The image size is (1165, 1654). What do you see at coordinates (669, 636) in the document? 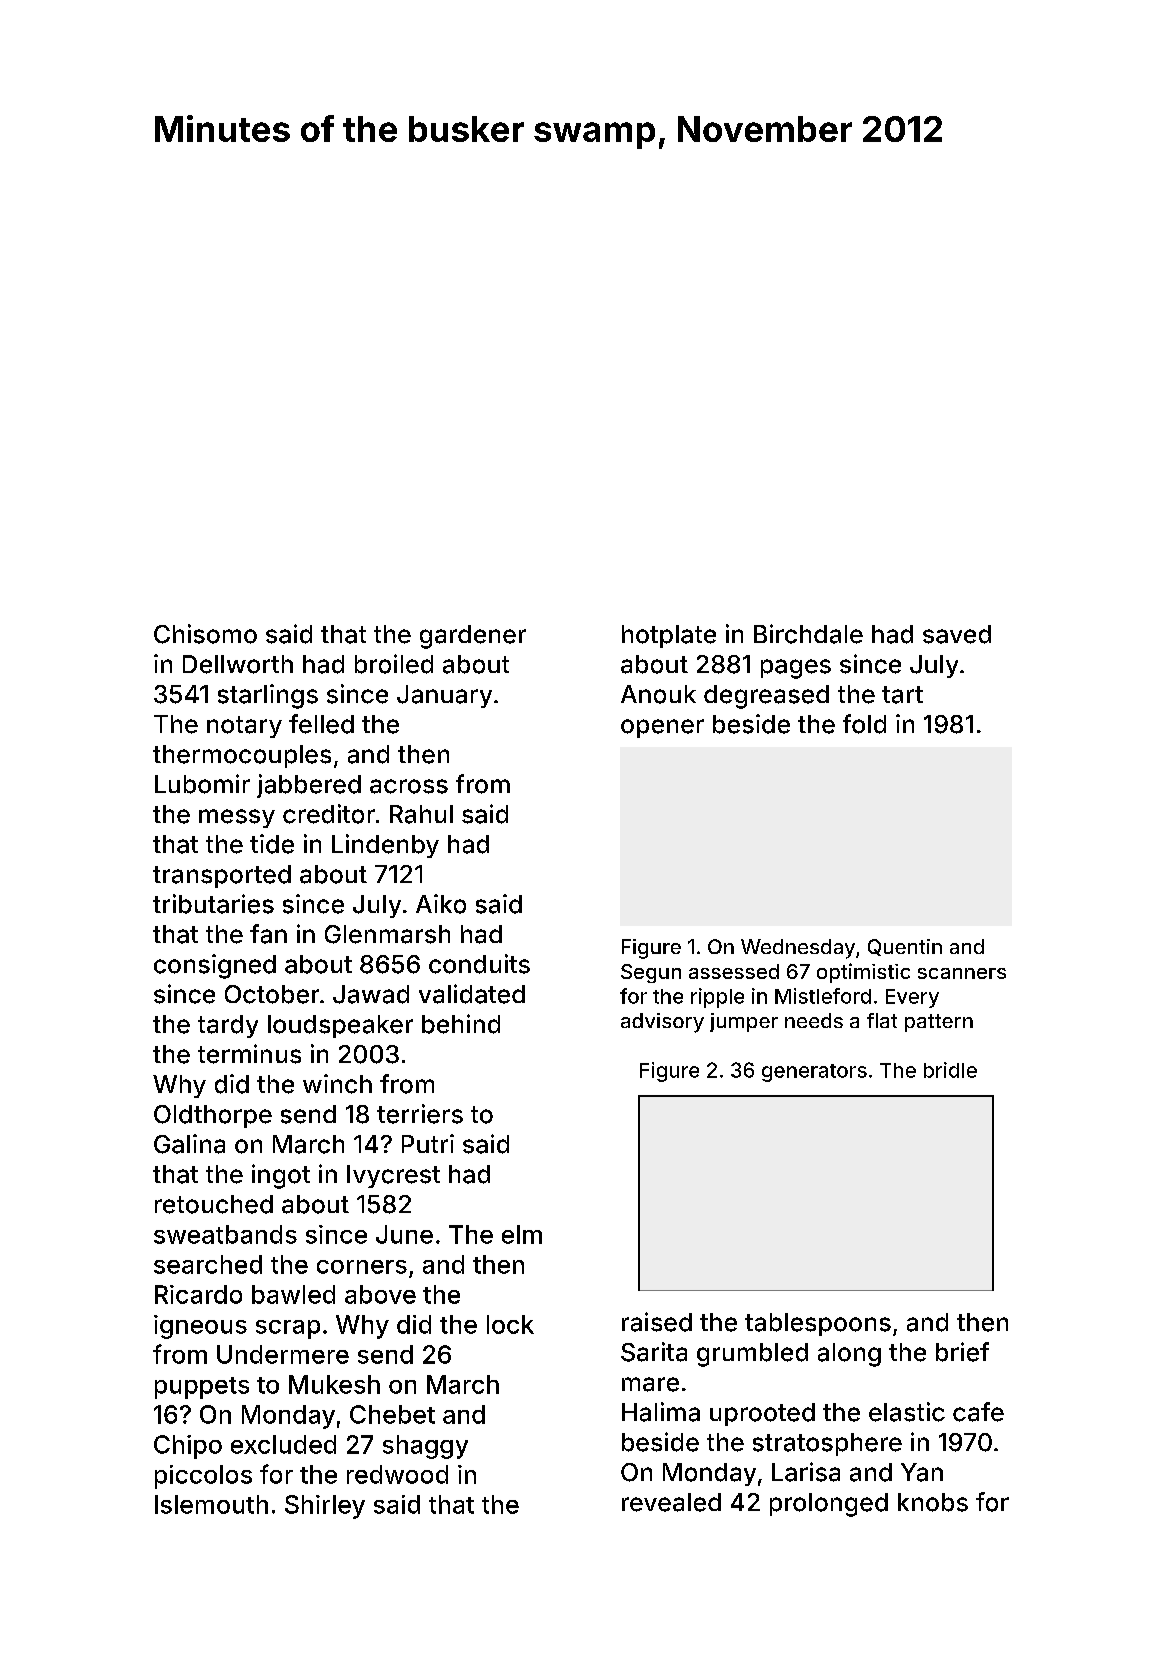
I see `hotplate` at bounding box center [669, 636].
